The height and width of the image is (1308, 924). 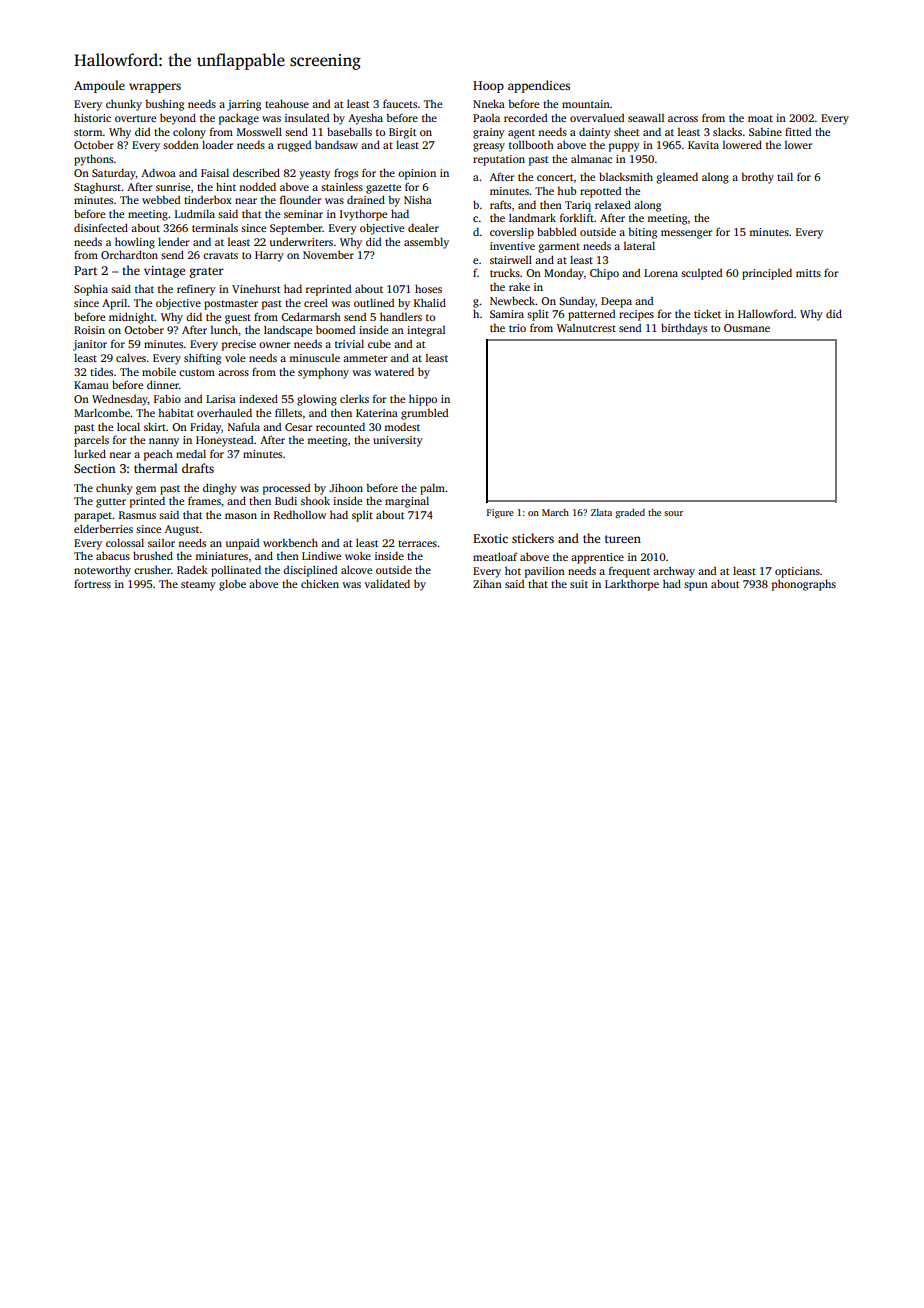 What do you see at coordinates (407, 502) in the image?
I see `marginal` at bounding box center [407, 502].
